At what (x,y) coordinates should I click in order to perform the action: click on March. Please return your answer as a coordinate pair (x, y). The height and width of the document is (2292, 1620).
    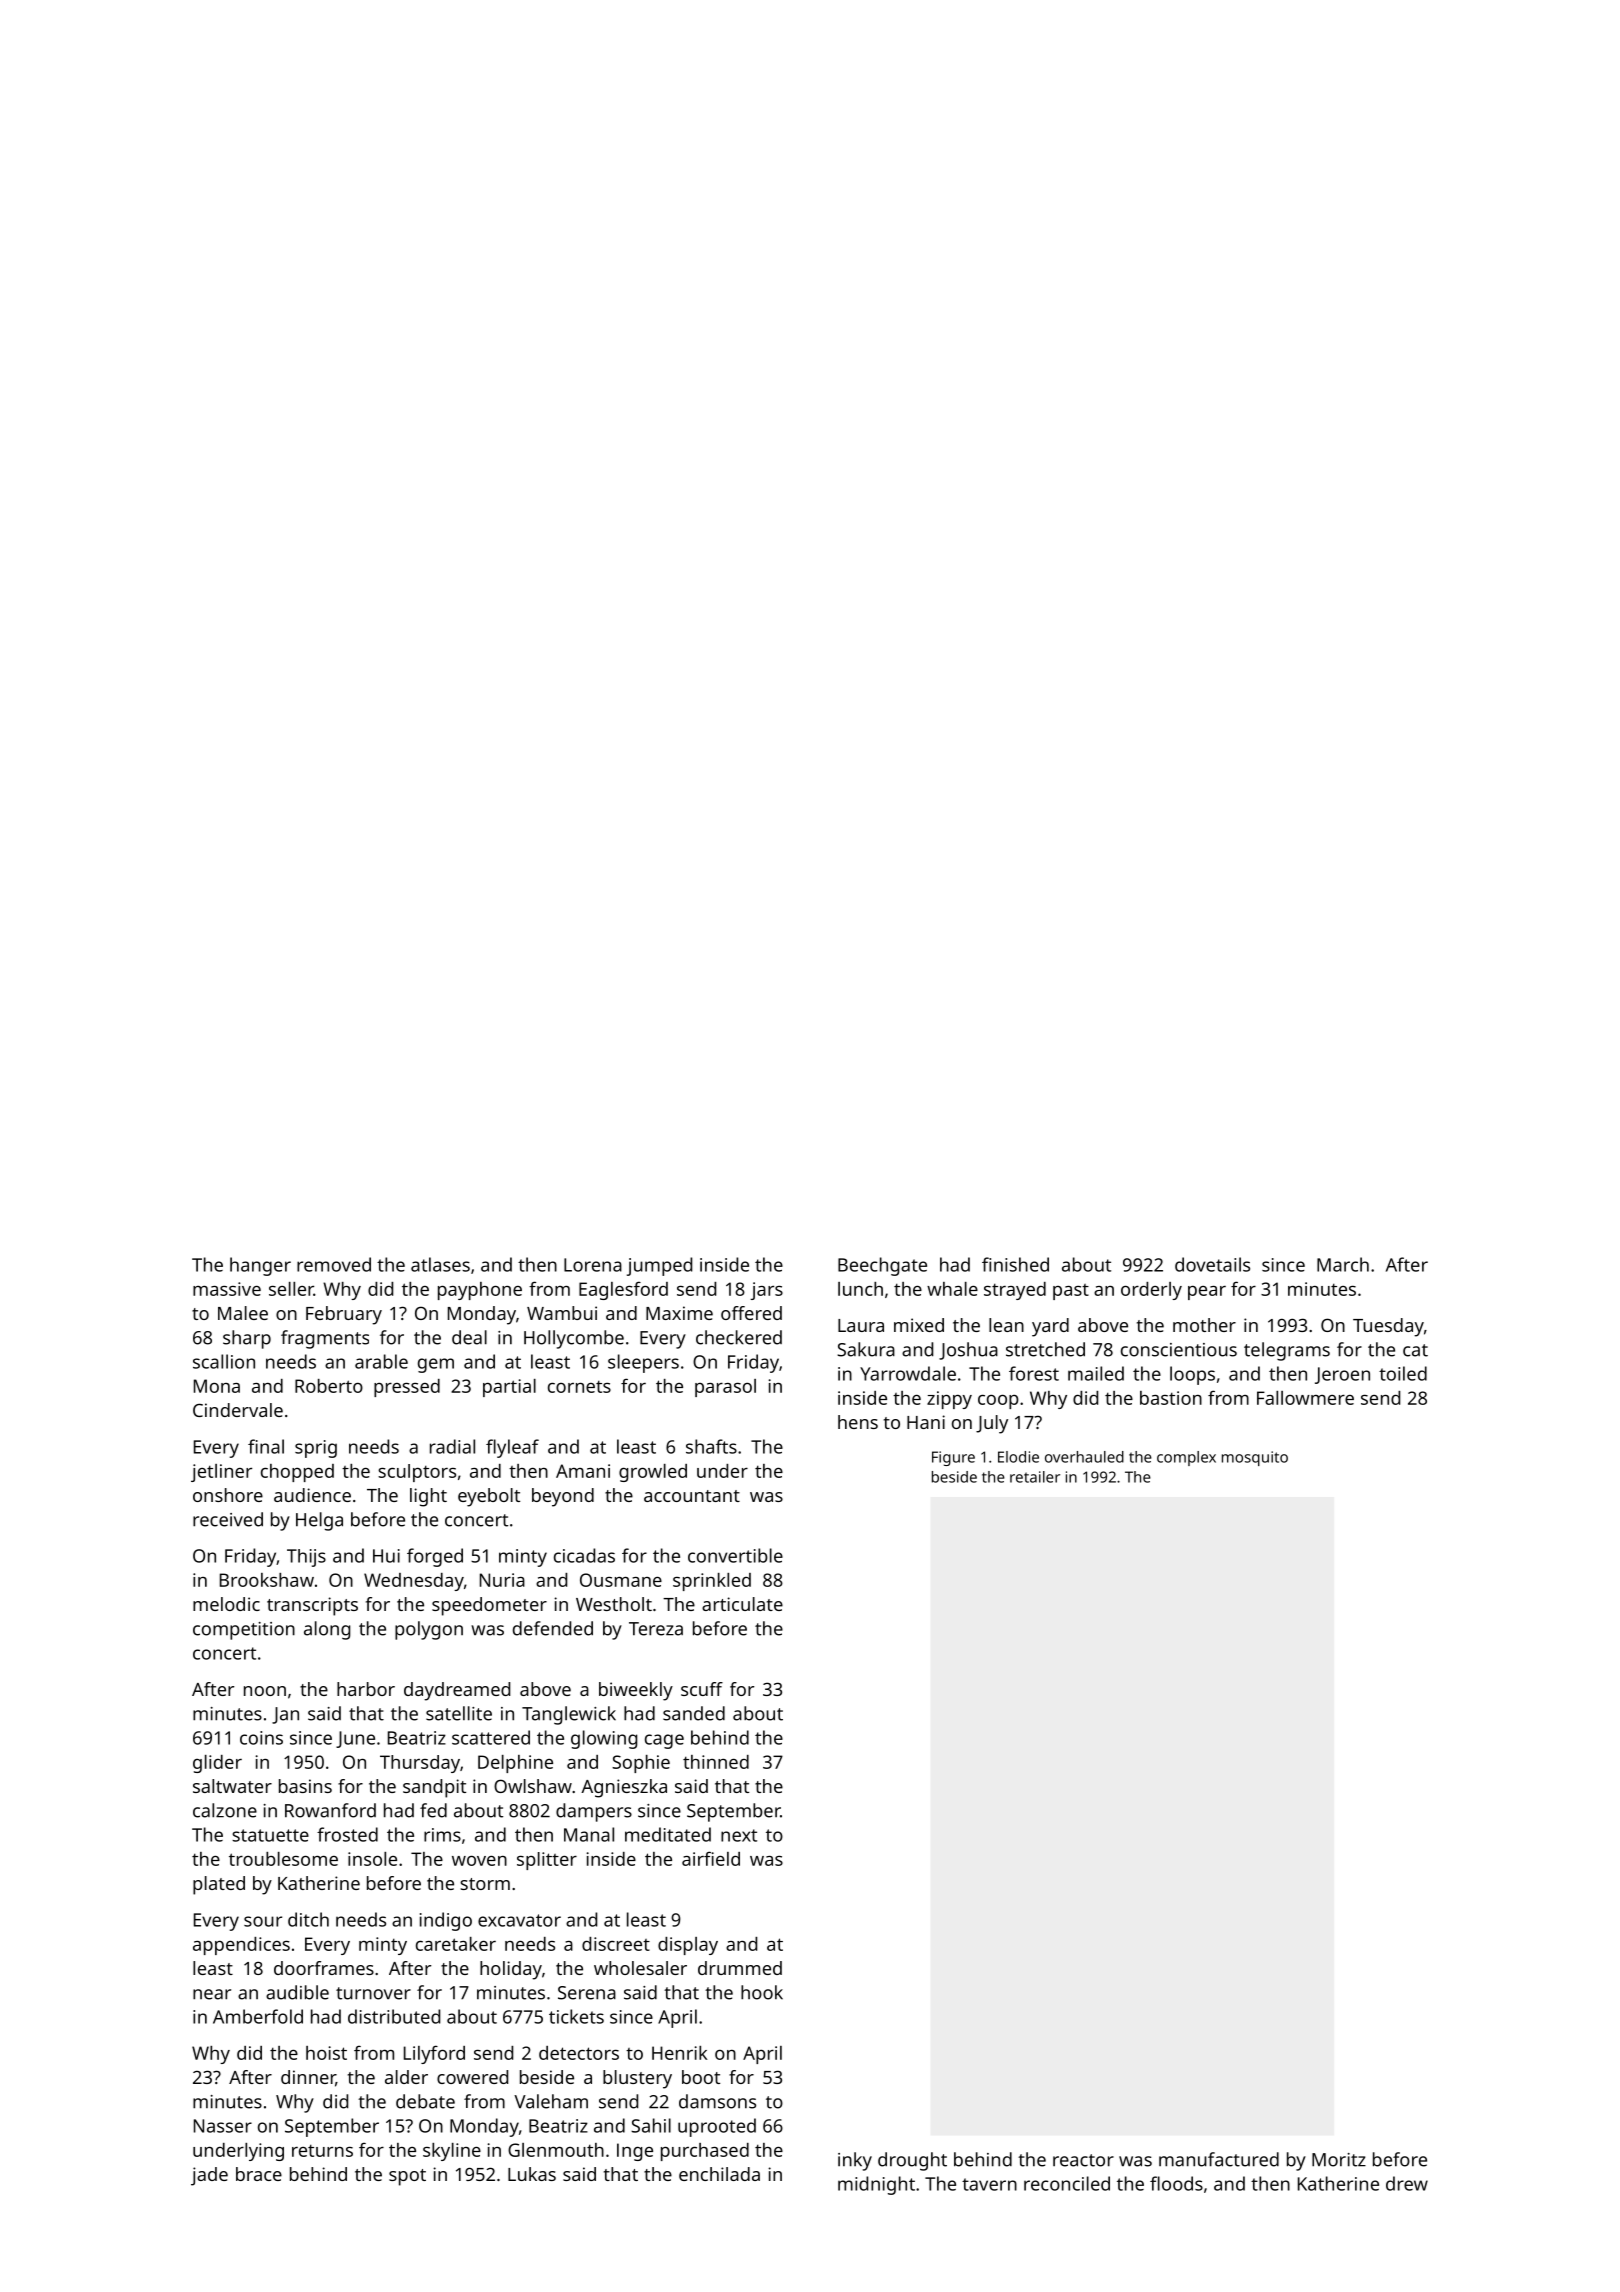
    Looking at the image, I should click on (1343, 1264).
